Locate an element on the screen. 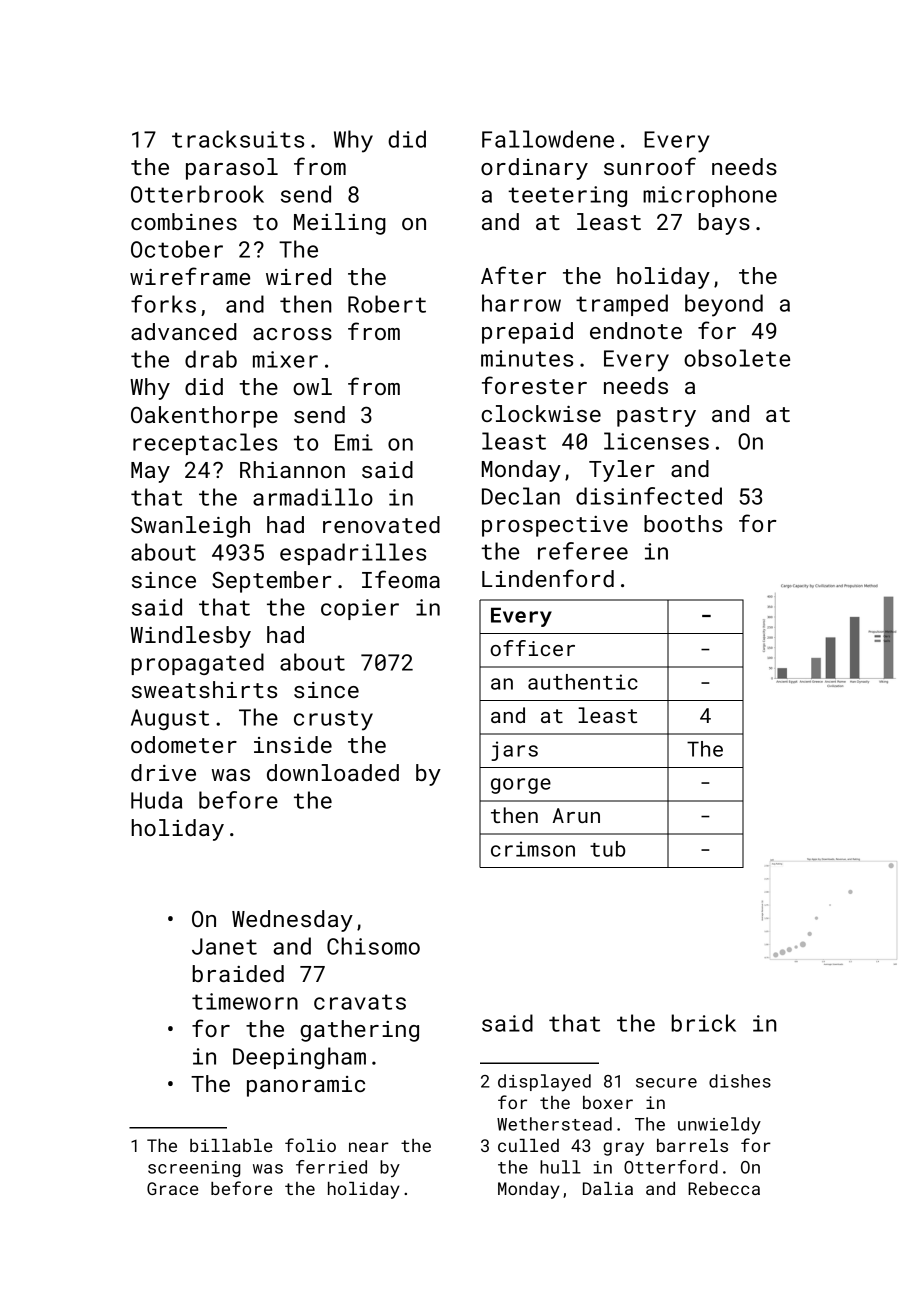  copier is located at coordinates (360, 609).
